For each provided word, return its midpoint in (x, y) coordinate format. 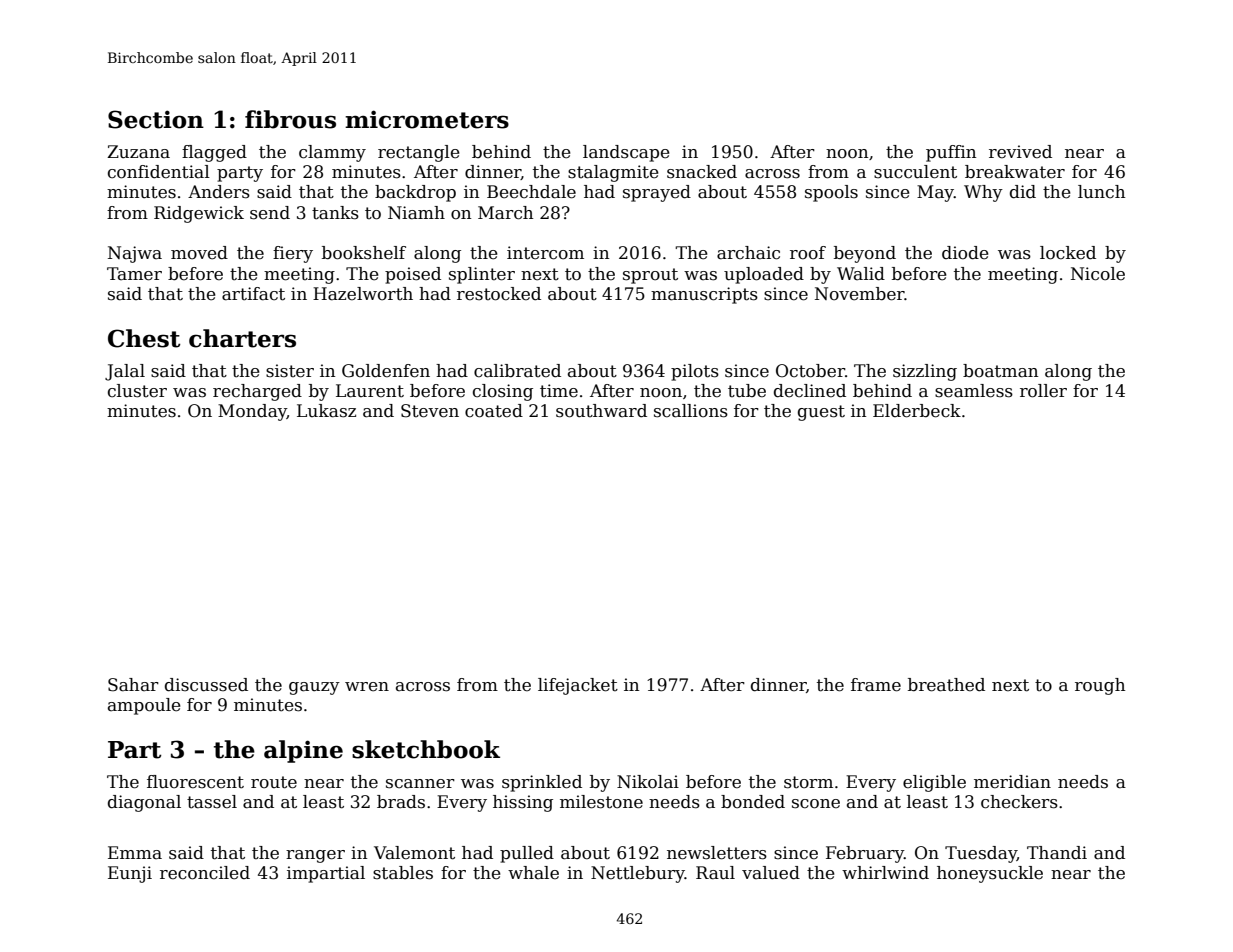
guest (821, 413)
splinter (482, 275)
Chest (144, 338)
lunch (1101, 192)
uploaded (764, 275)
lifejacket (578, 686)
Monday (252, 412)
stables (403, 873)
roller (1043, 391)
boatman (1000, 371)
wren (367, 687)
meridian (1012, 782)
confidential (159, 172)
